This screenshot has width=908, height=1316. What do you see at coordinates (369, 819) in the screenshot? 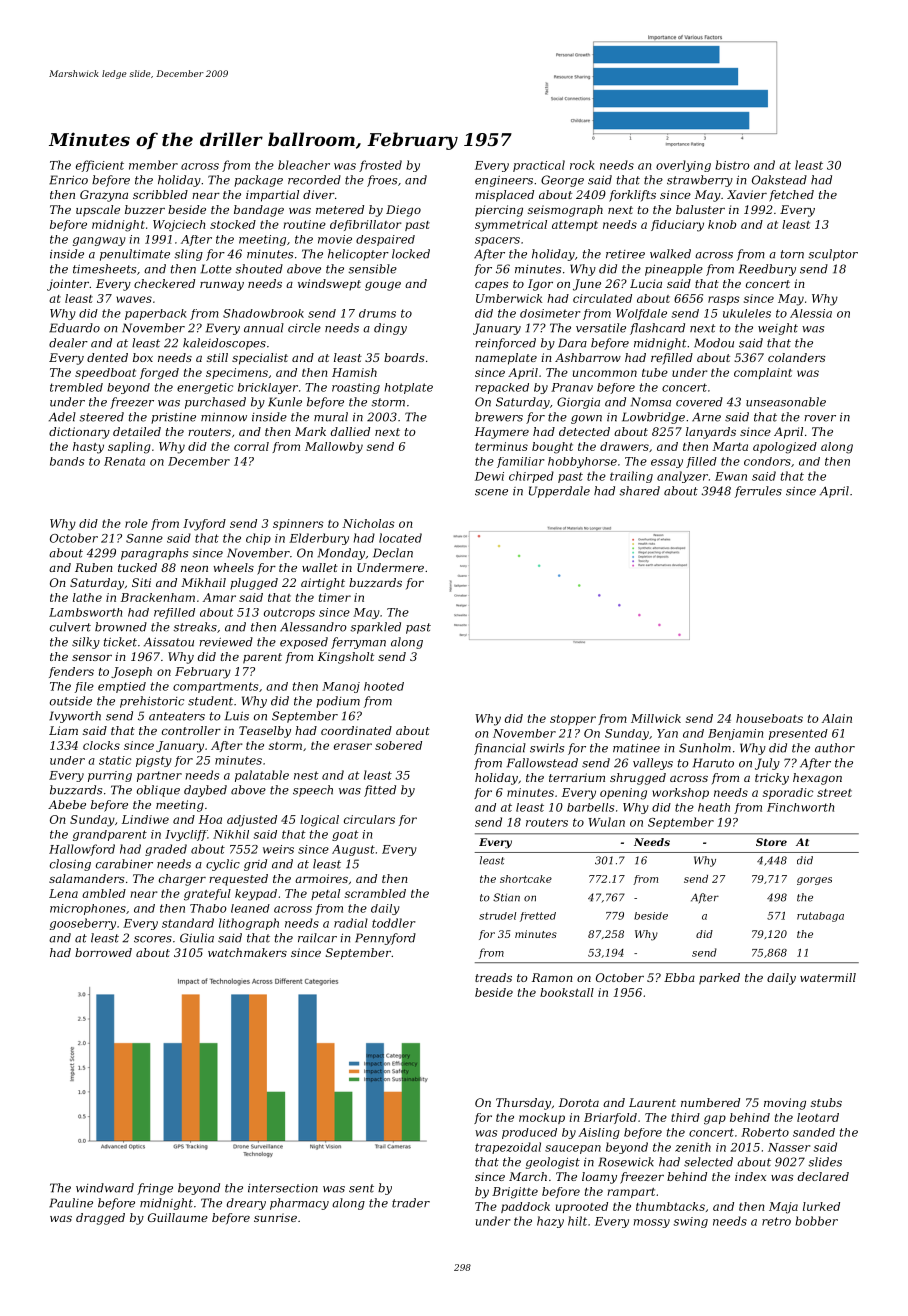
I see `circulars` at bounding box center [369, 819].
